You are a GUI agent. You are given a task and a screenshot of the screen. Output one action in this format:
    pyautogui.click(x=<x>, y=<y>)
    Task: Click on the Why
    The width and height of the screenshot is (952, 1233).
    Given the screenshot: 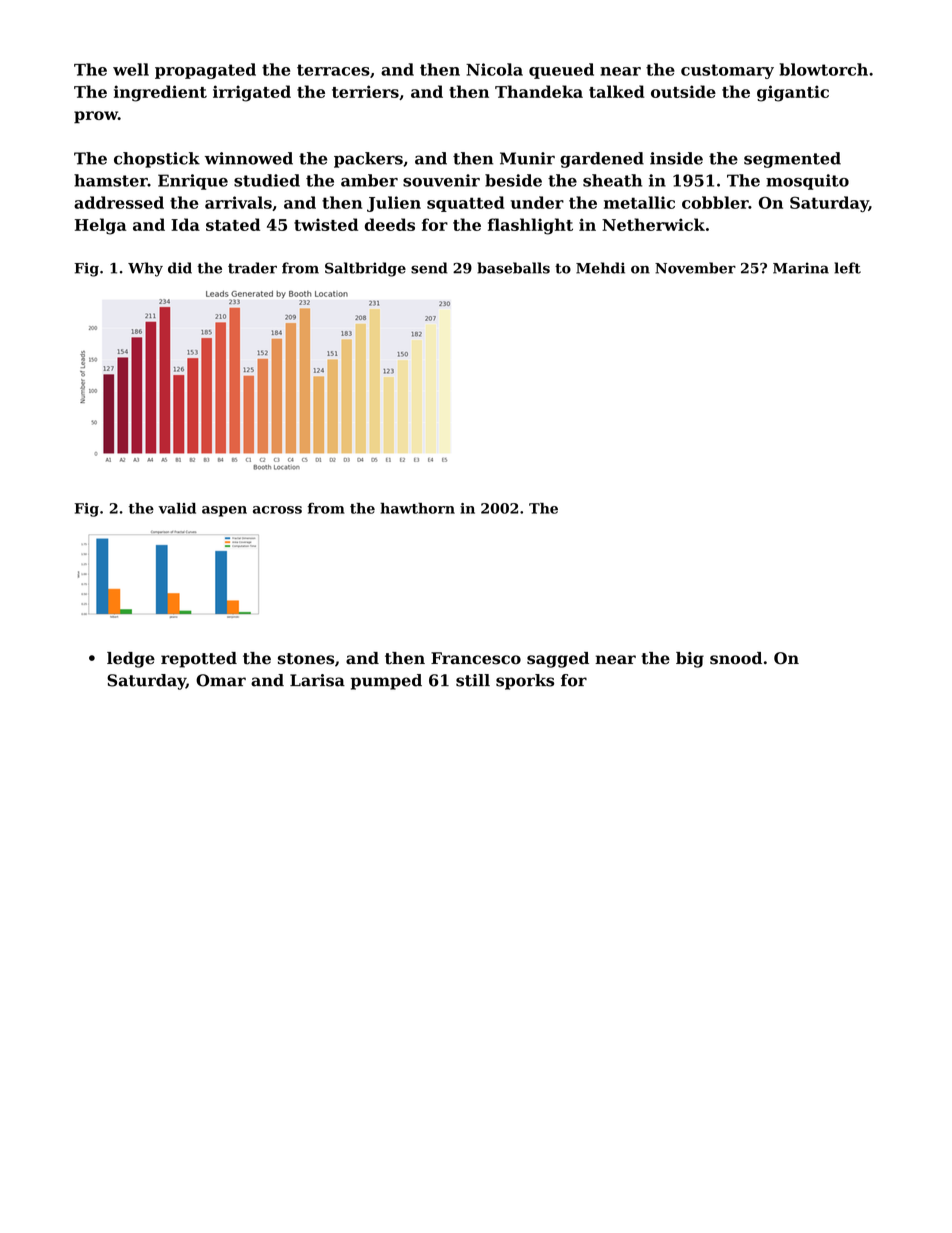 What is the action you would take?
    pyautogui.click(x=145, y=269)
